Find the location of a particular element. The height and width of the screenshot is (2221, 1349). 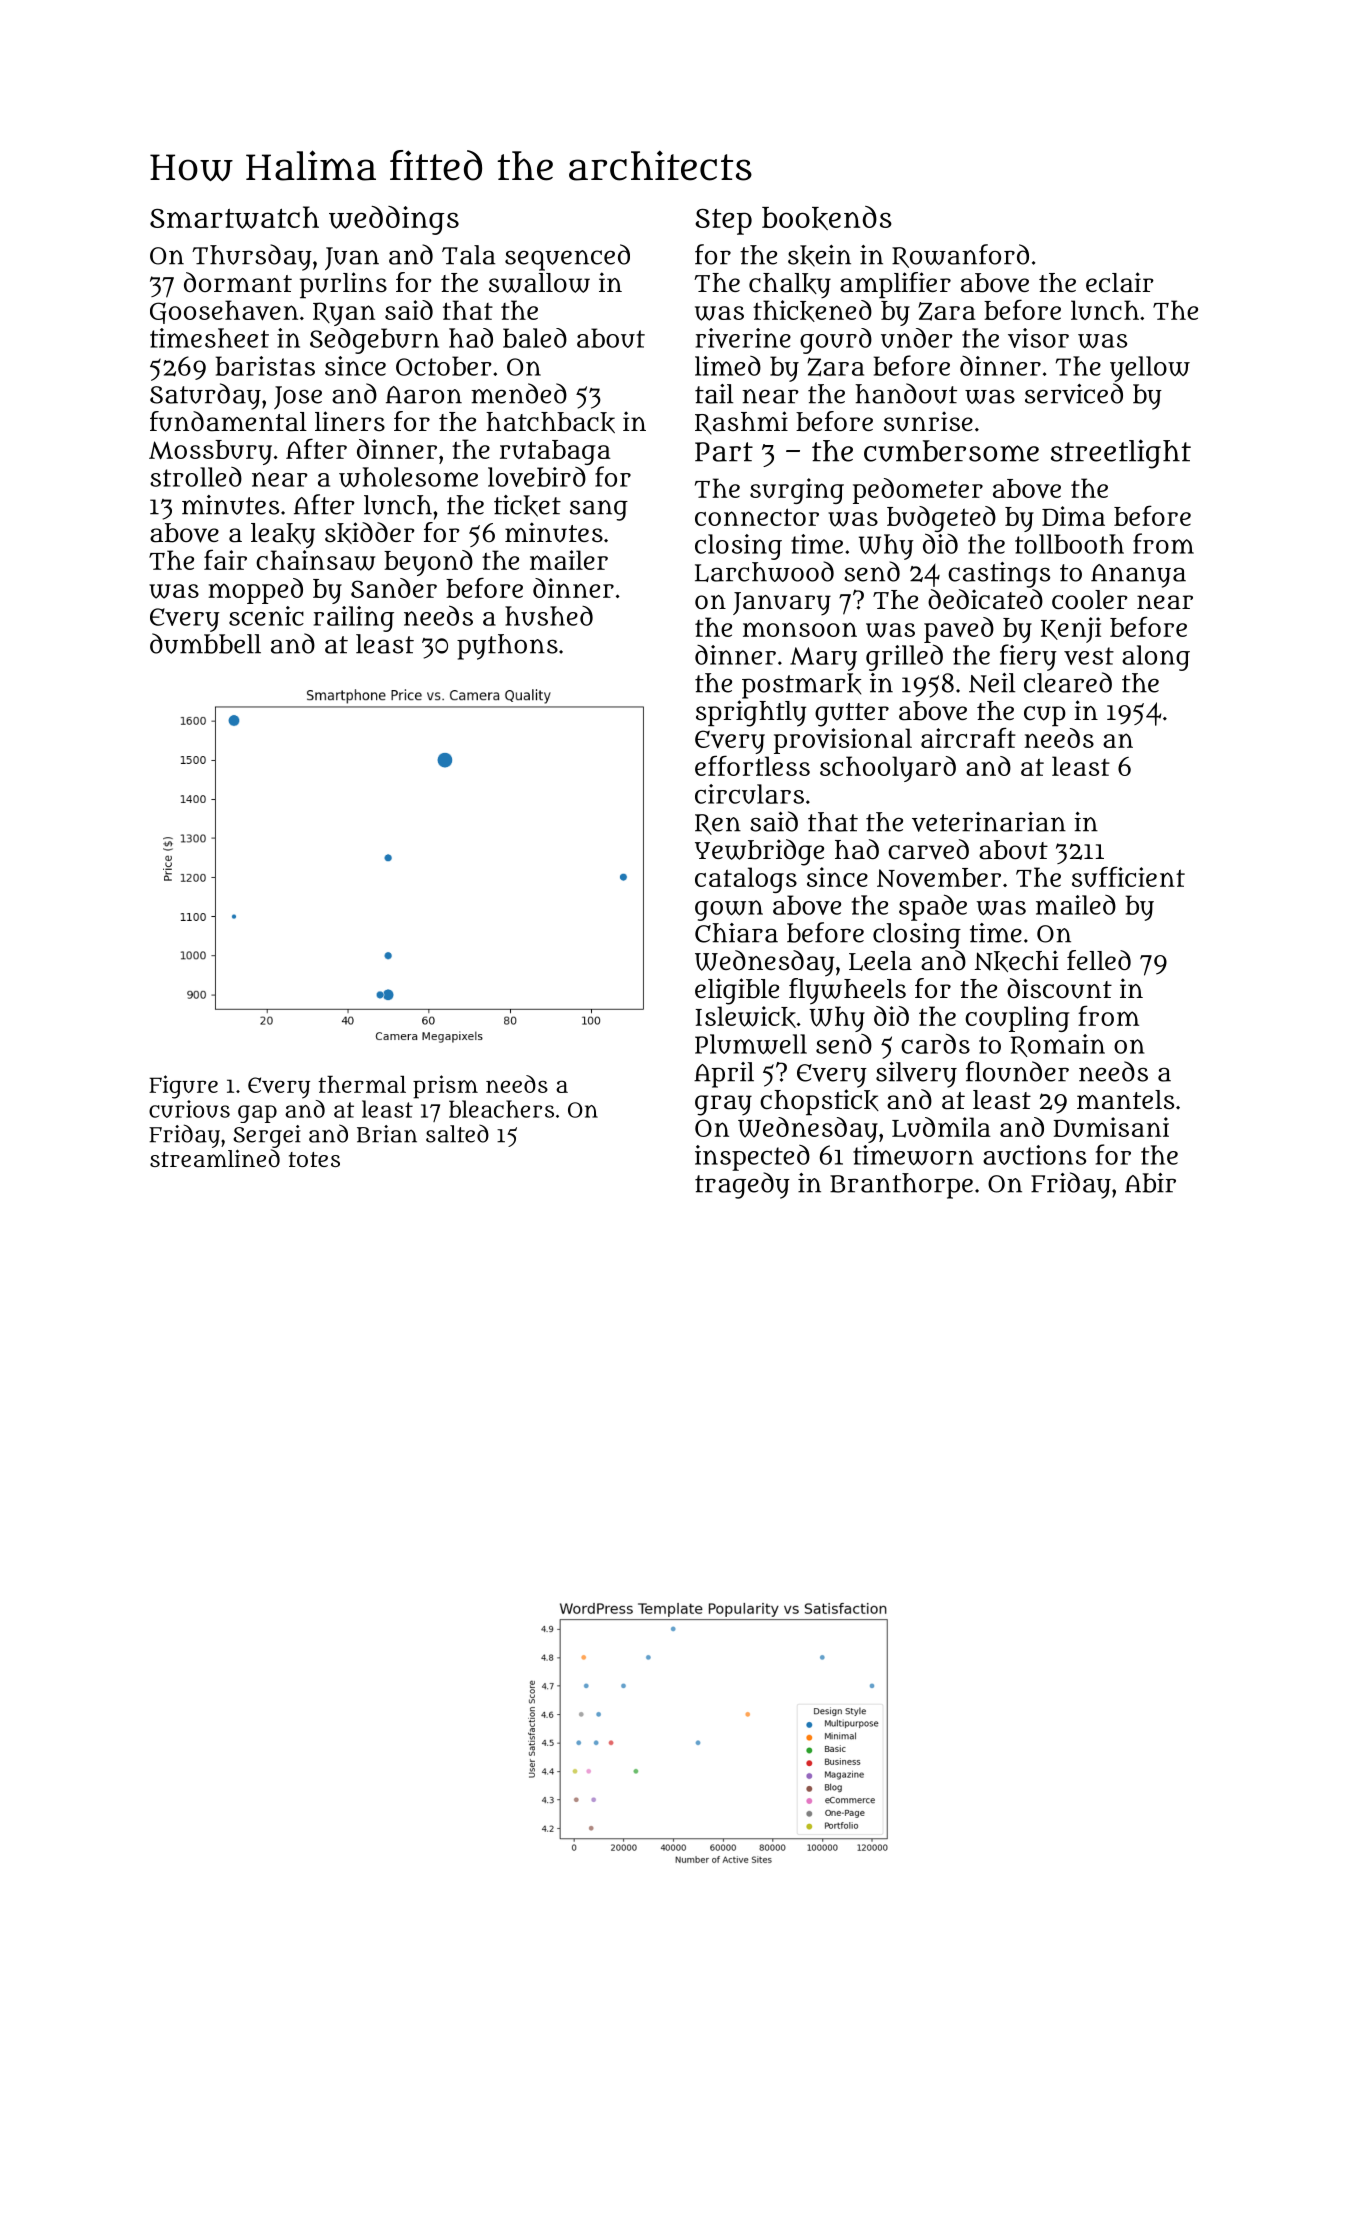

Sedgeburn is located at coordinates (374, 341).
